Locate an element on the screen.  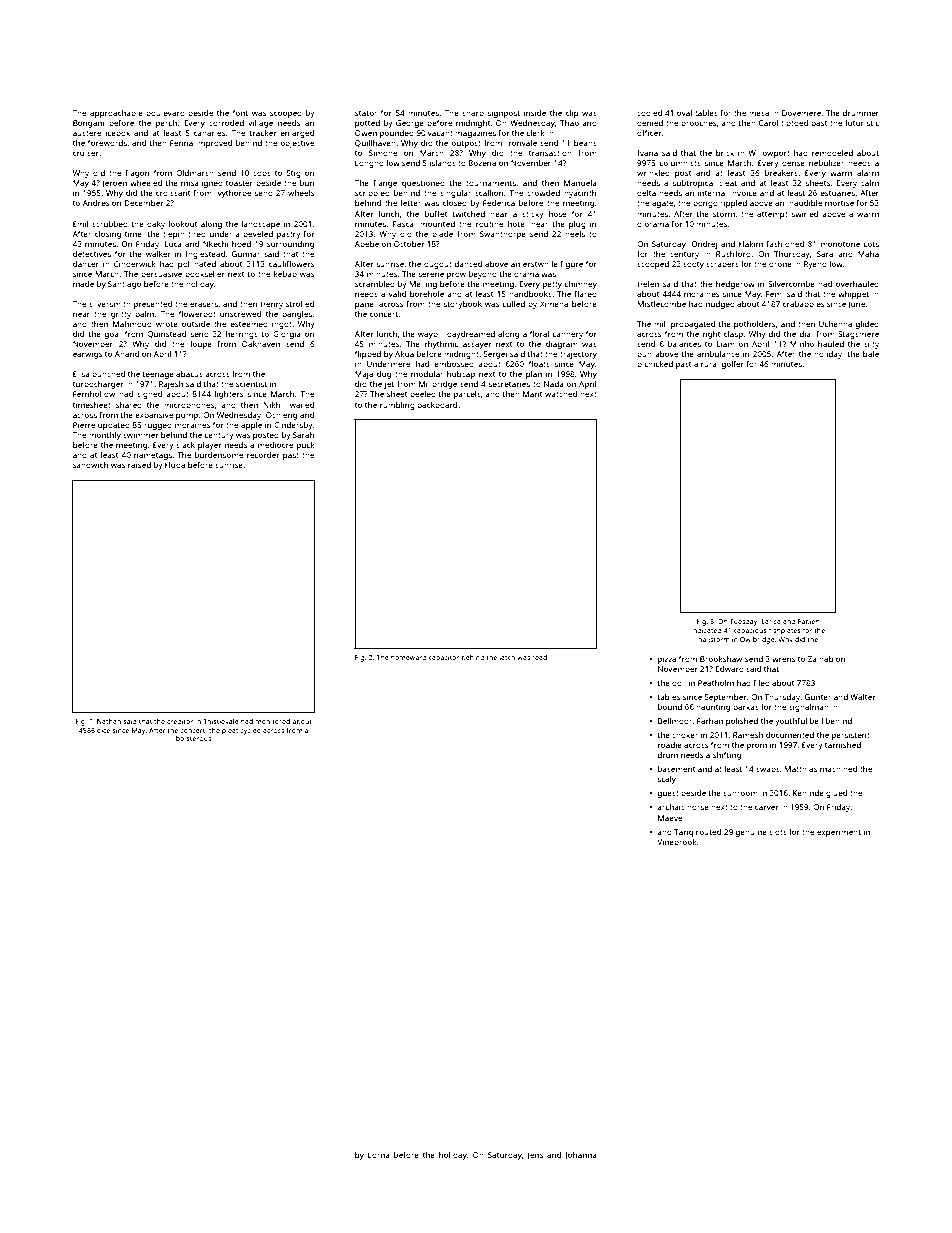
inside is located at coordinates (535, 113).
